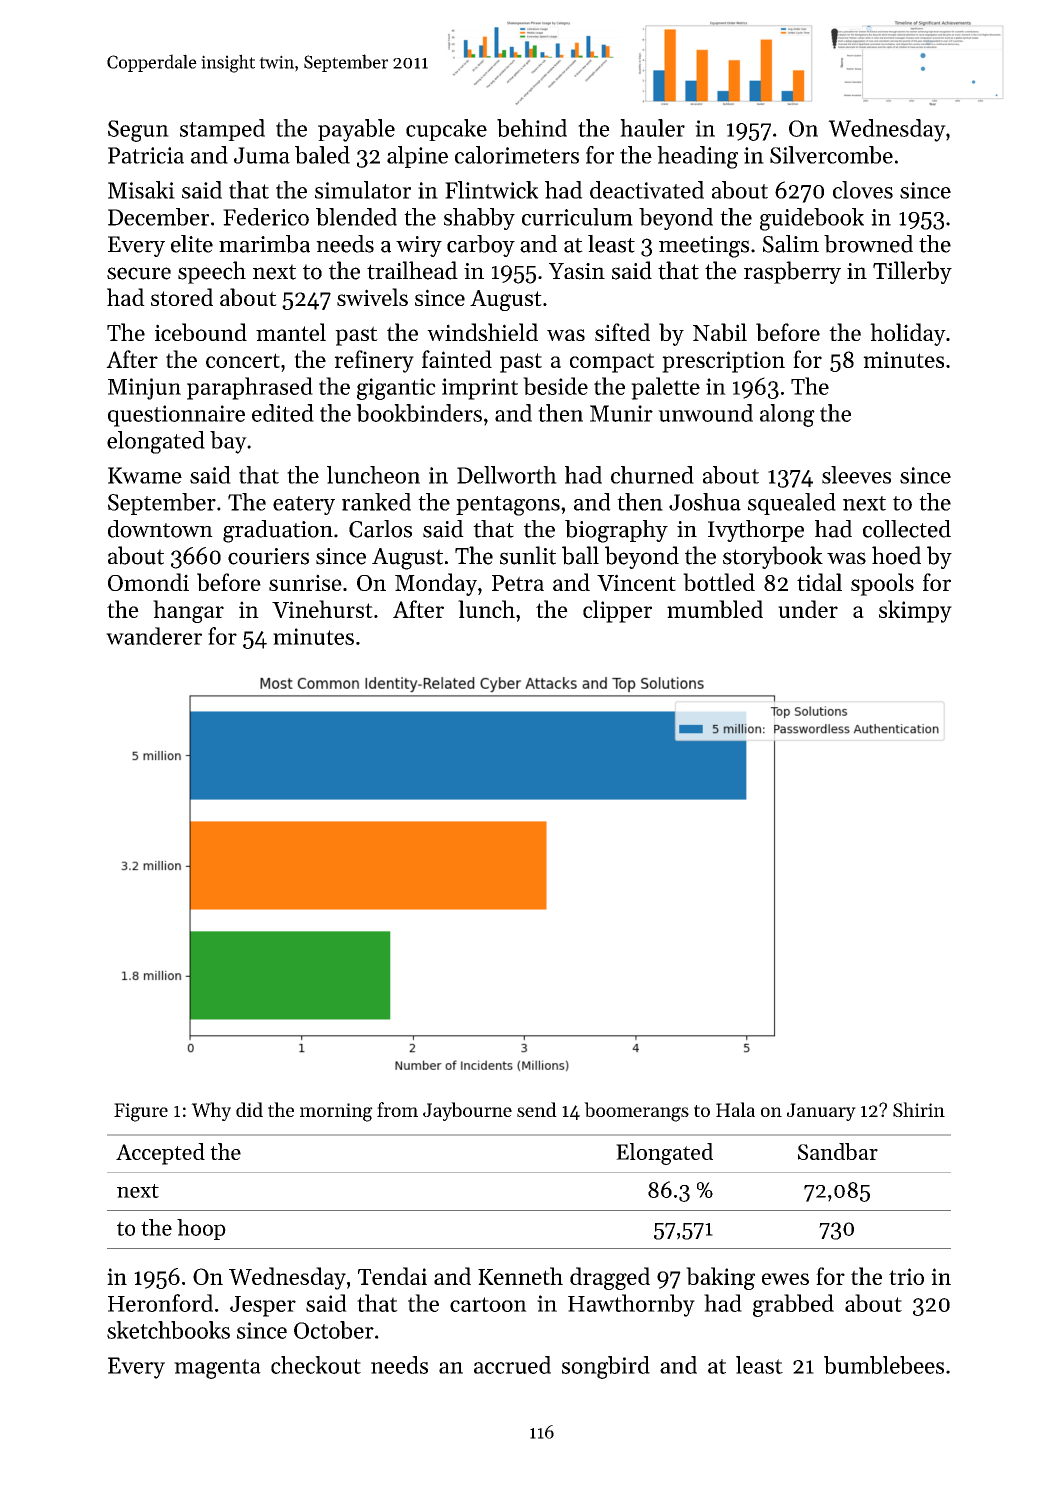 The width and height of the screenshot is (1058, 1502). Describe the element at coordinates (322, 609) in the screenshot. I see `Vinehurst` at that location.
